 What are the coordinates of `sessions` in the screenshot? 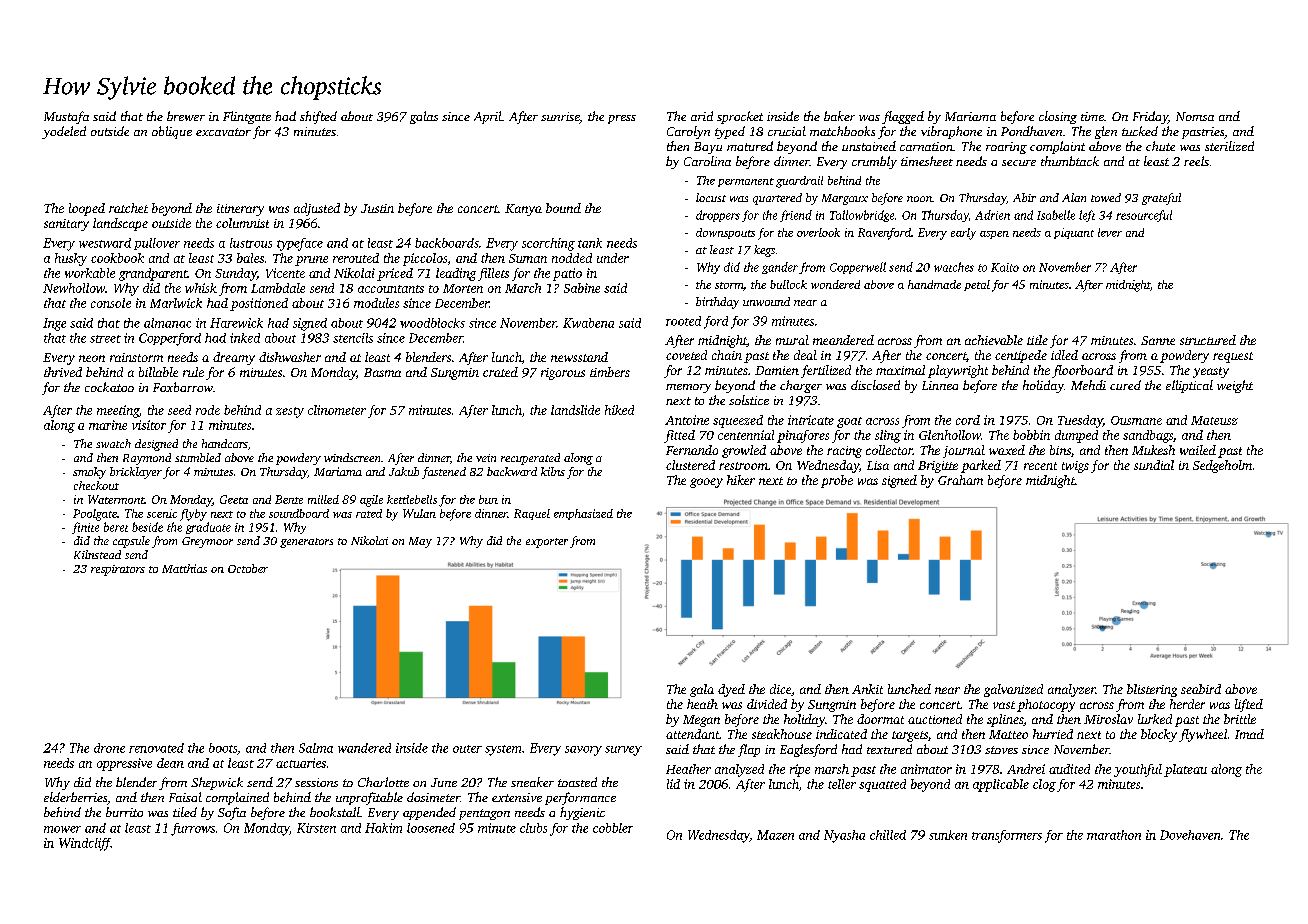 It's located at (316, 782).
